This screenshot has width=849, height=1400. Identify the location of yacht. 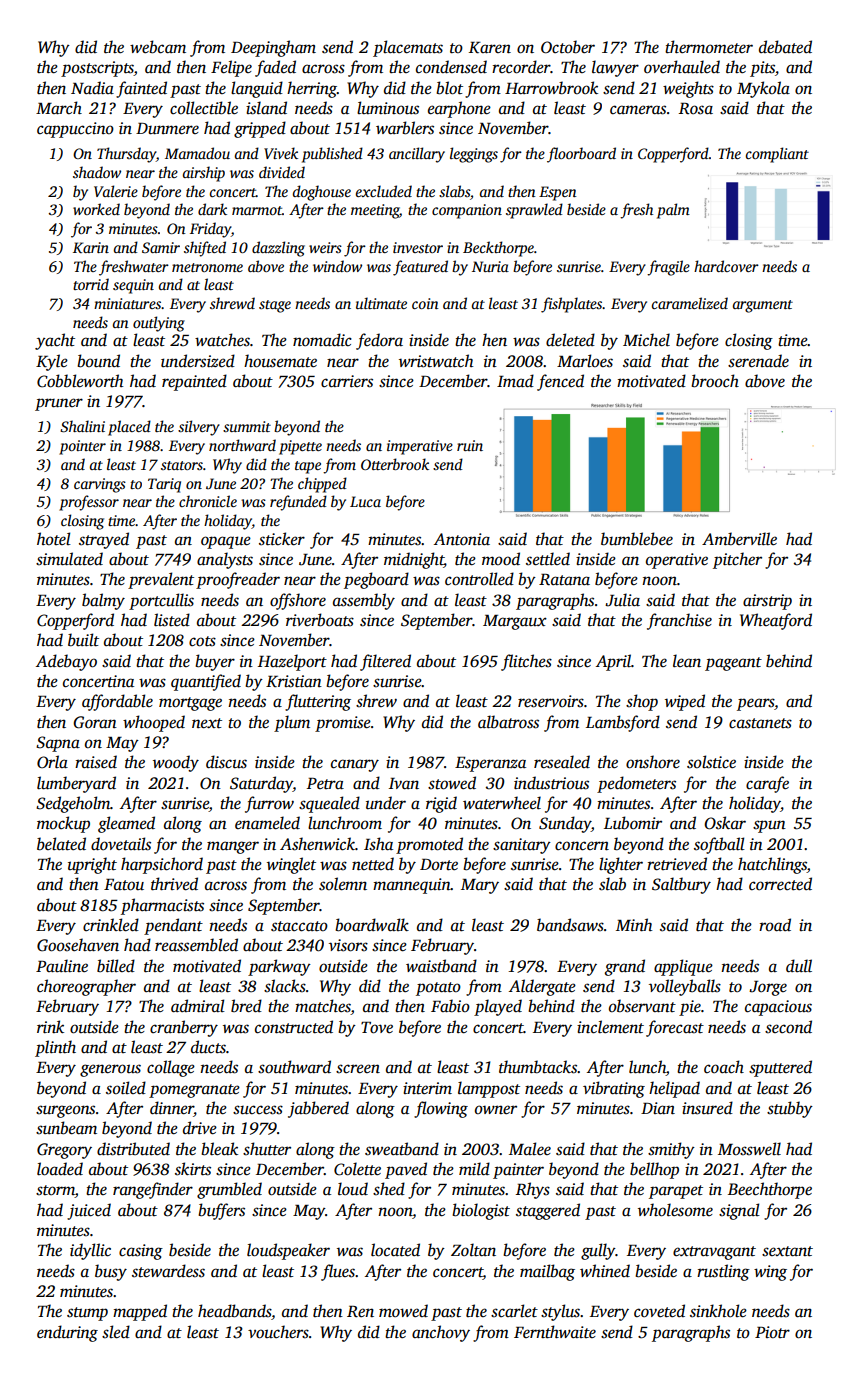
(55, 341).
